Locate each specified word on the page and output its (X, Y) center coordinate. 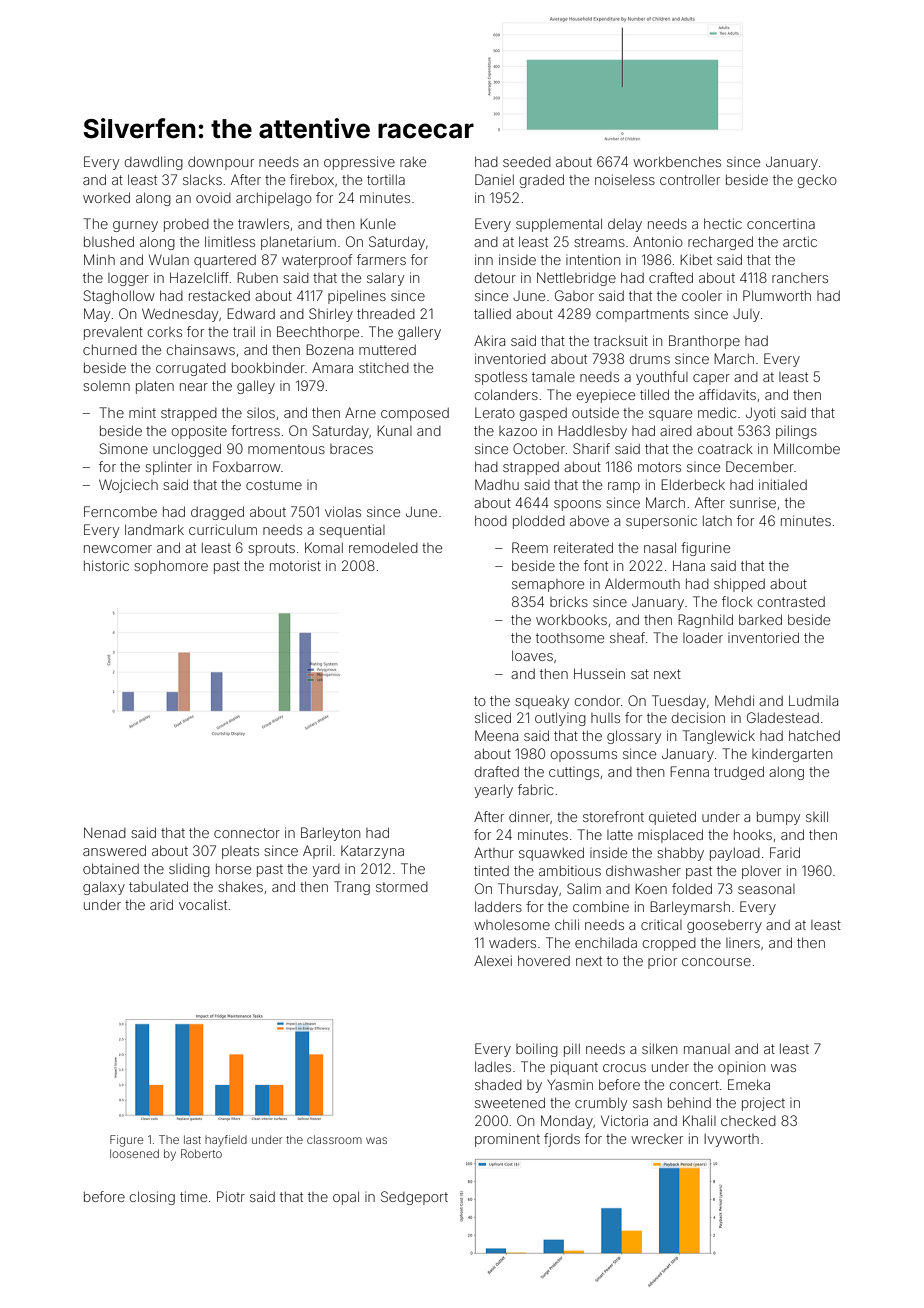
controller (690, 179)
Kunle (378, 223)
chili (567, 924)
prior (662, 962)
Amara (332, 367)
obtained (111, 868)
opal (346, 1198)
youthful (662, 378)
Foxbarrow (247, 466)
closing (152, 1198)
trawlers (263, 223)
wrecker (657, 1139)
